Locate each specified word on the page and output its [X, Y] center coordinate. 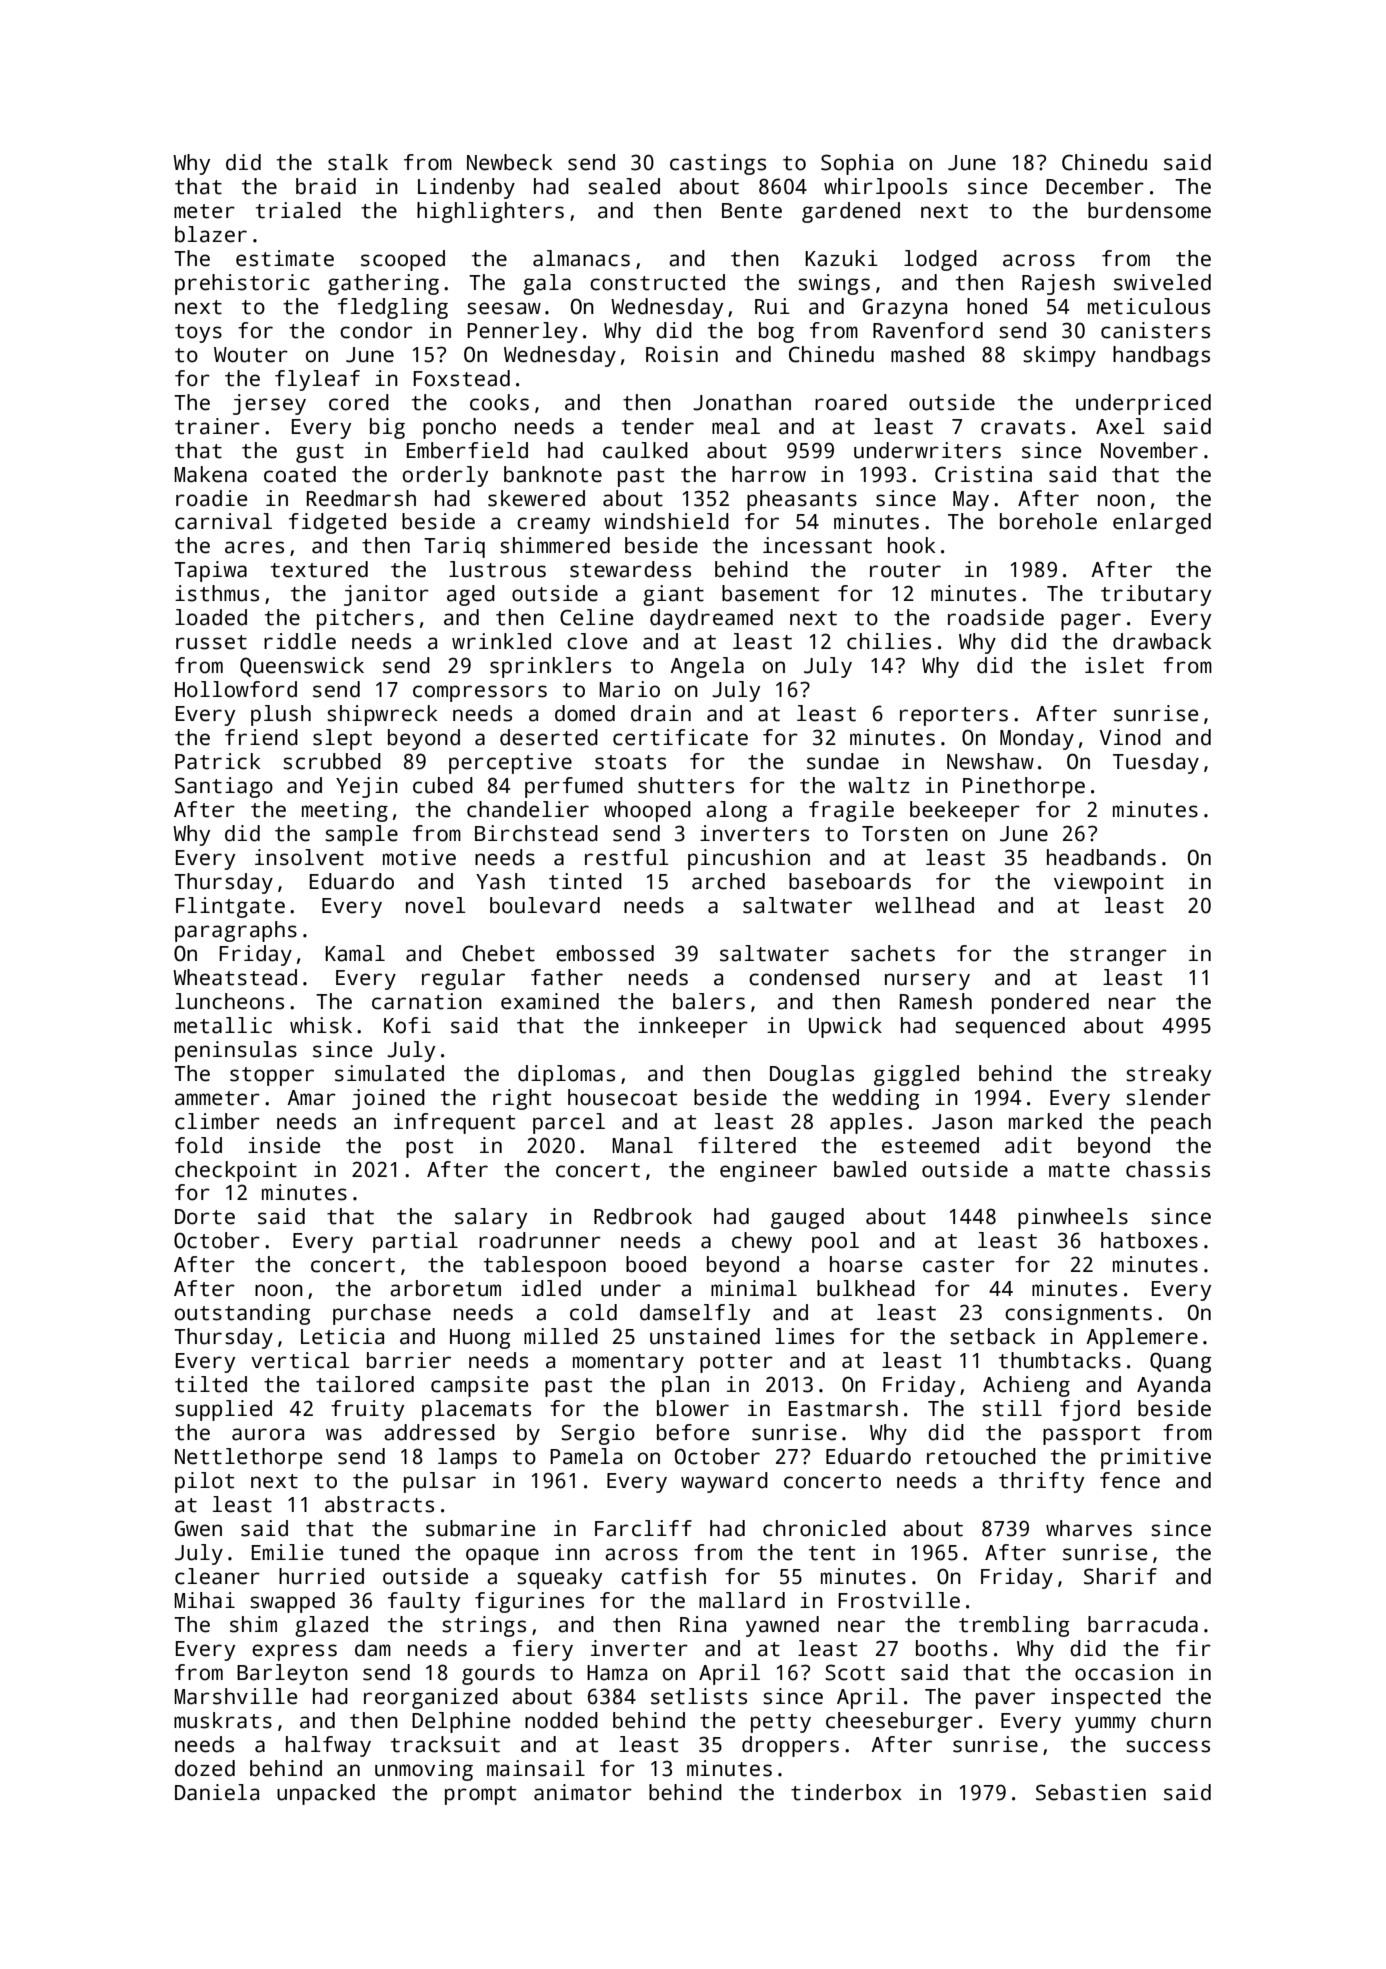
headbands [1101, 857]
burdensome [1149, 210]
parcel [569, 1123]
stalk [358, 162]
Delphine [461, 1722]
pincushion [749, 859]
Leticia [342, 1336]
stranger [1118, 956]
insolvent [309, 857]
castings [718, 164]
